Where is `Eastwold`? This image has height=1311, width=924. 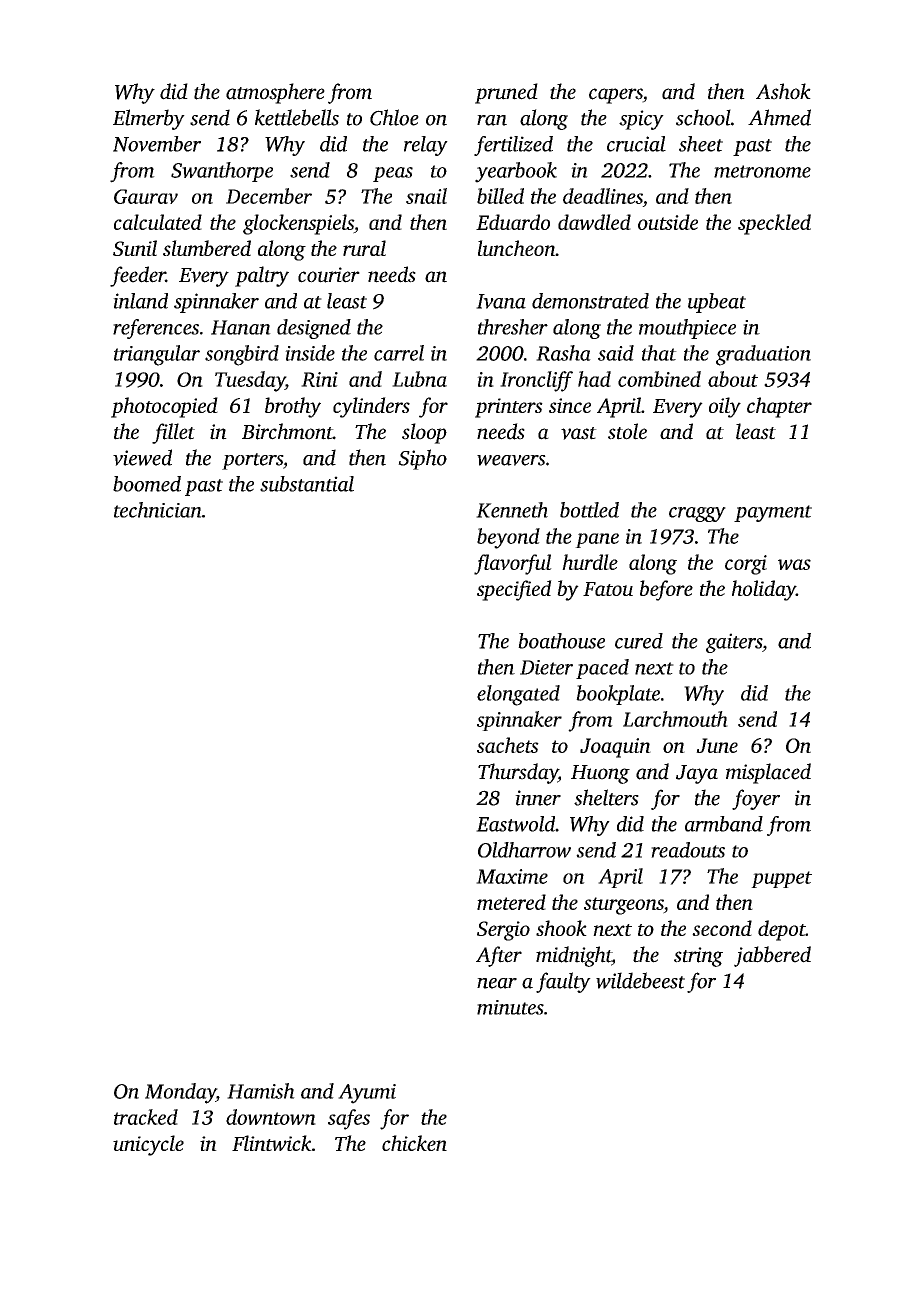 Eastwold is located at coordinates (515, 824).
